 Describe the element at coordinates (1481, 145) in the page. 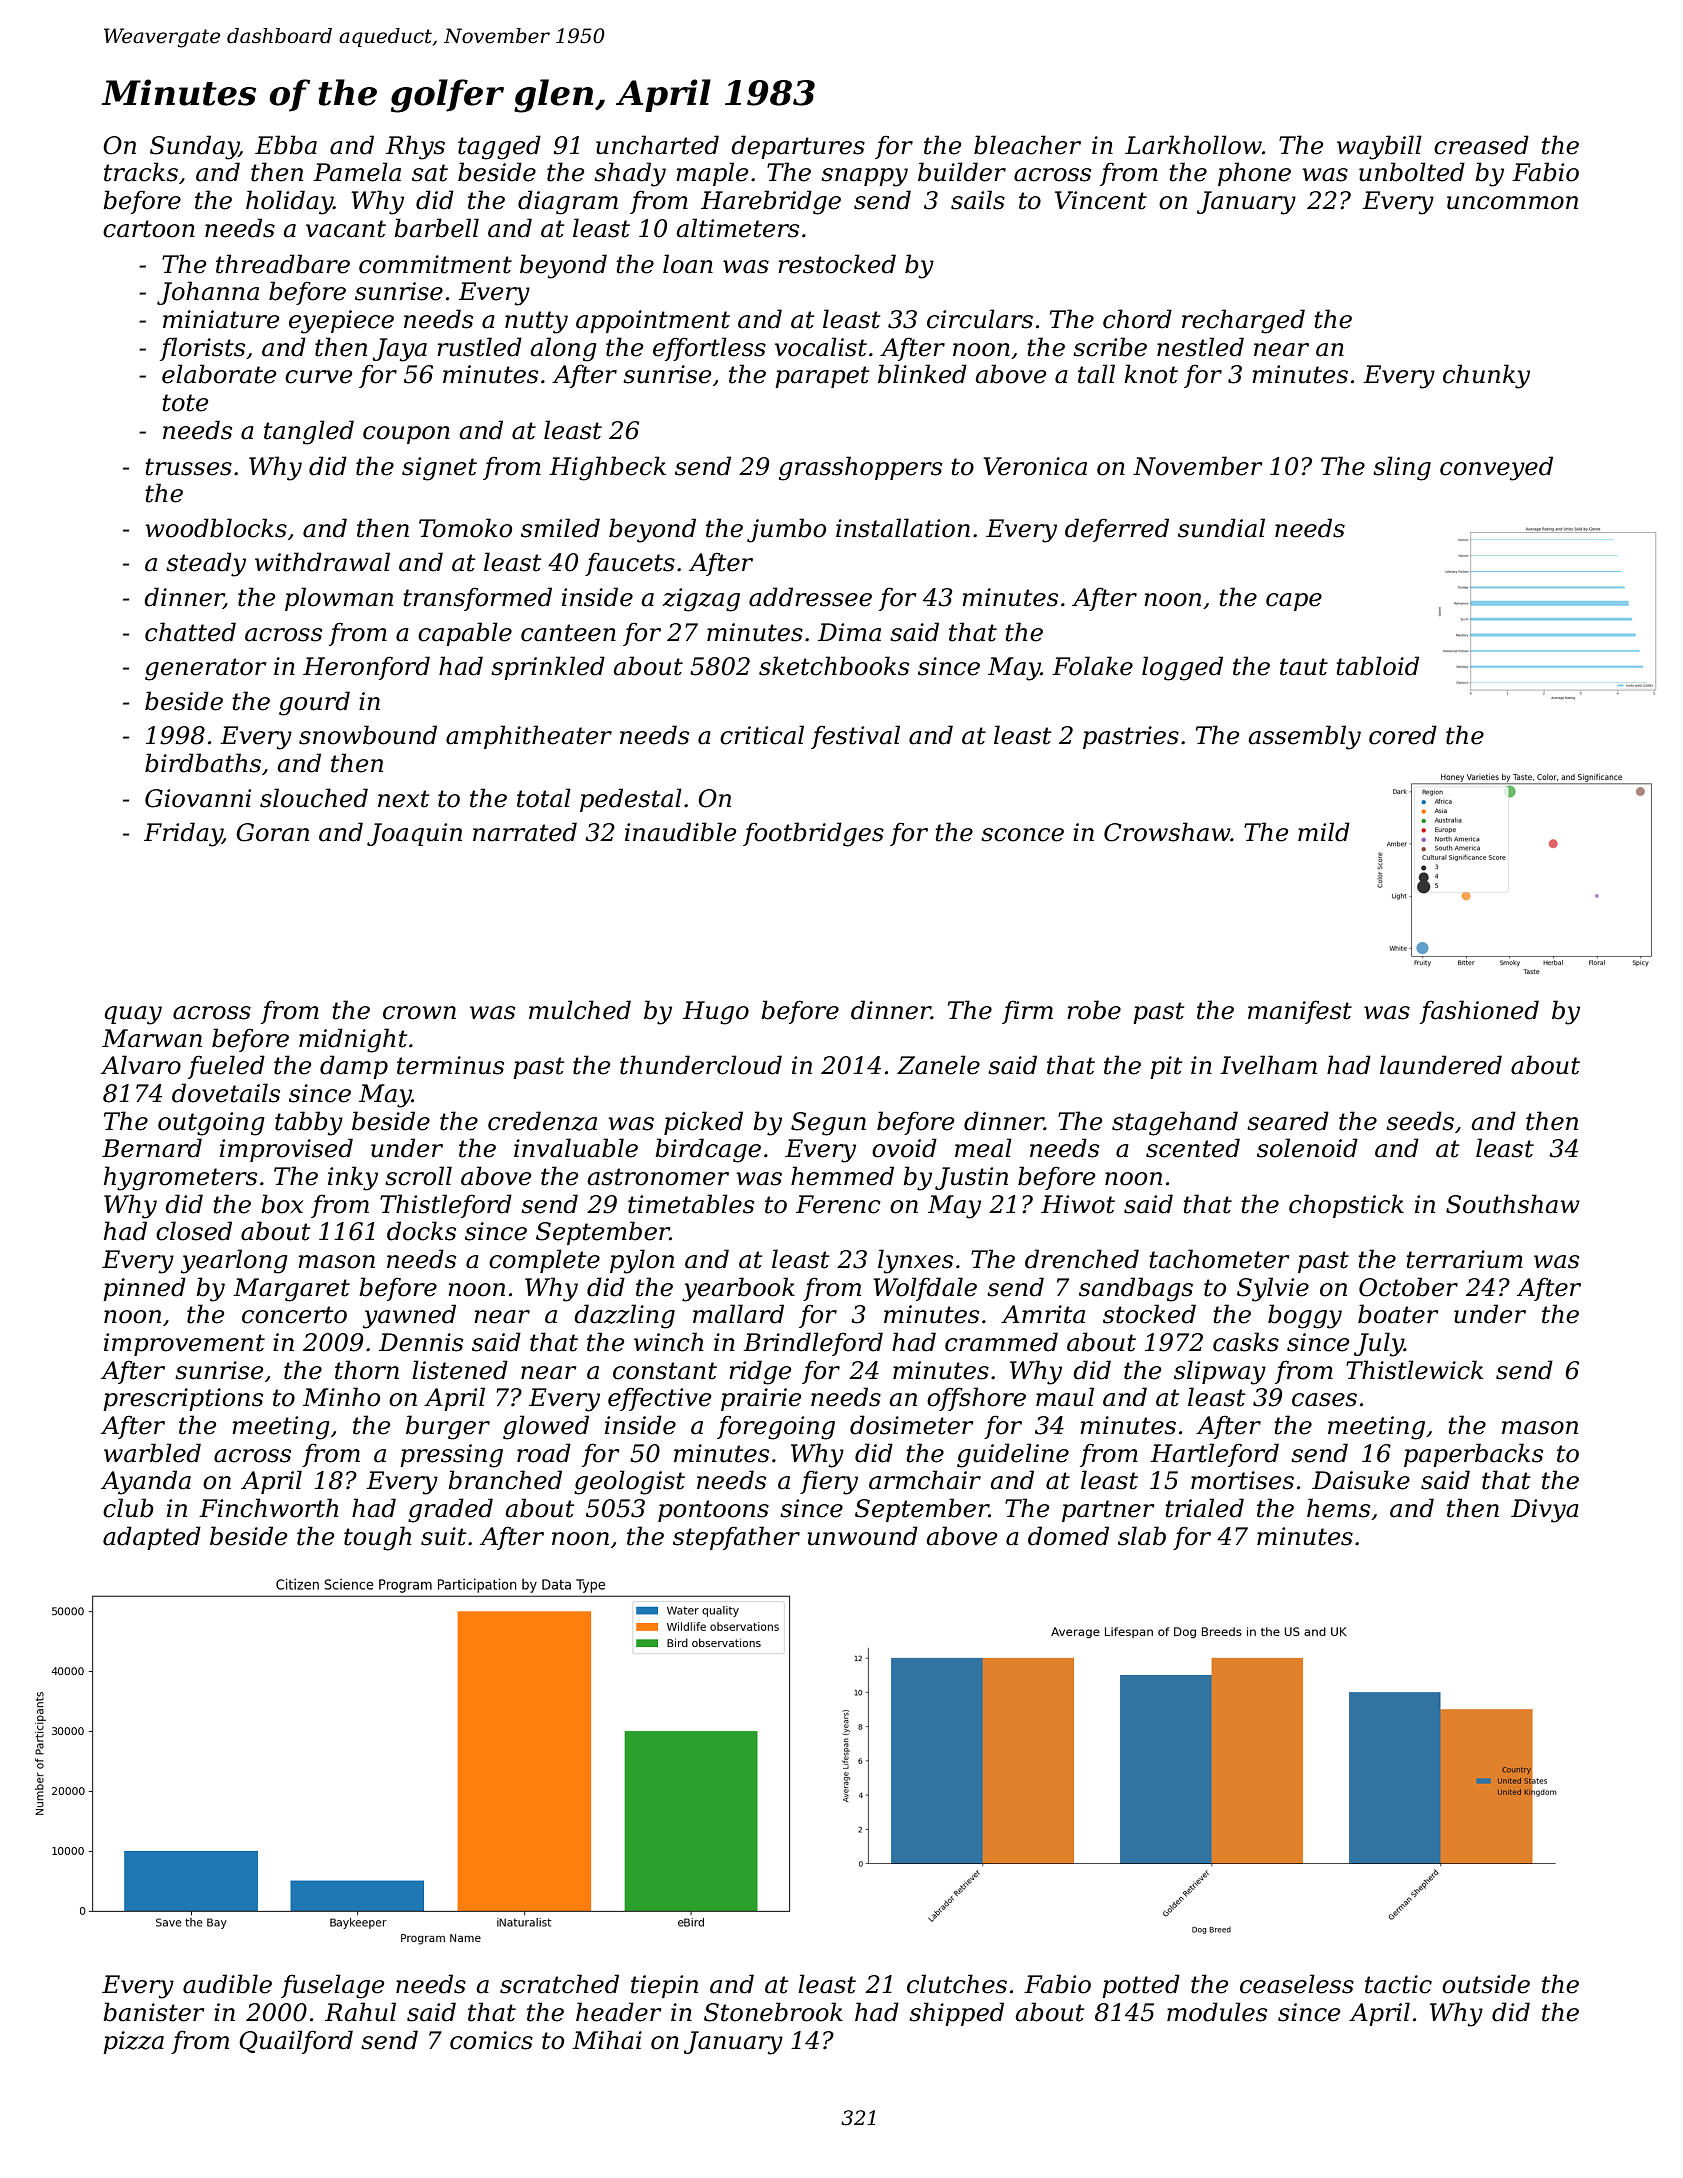

I see `creased` at that location.
